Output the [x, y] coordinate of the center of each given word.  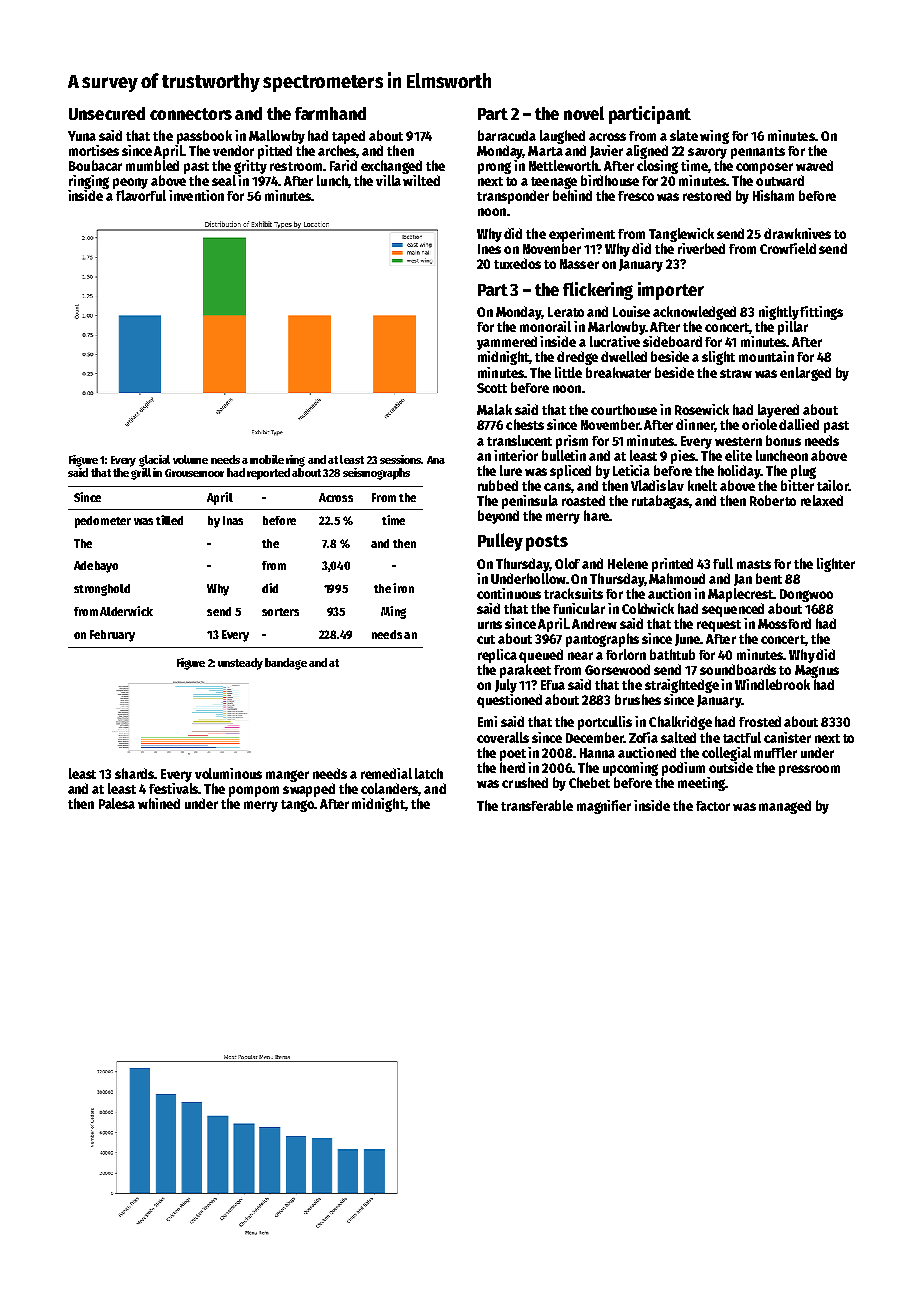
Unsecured [107, 113]
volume [190, 459]
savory [707, 153]
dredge [577, 358]
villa [388, 180]
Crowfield [788, 248]
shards [134, 773]
